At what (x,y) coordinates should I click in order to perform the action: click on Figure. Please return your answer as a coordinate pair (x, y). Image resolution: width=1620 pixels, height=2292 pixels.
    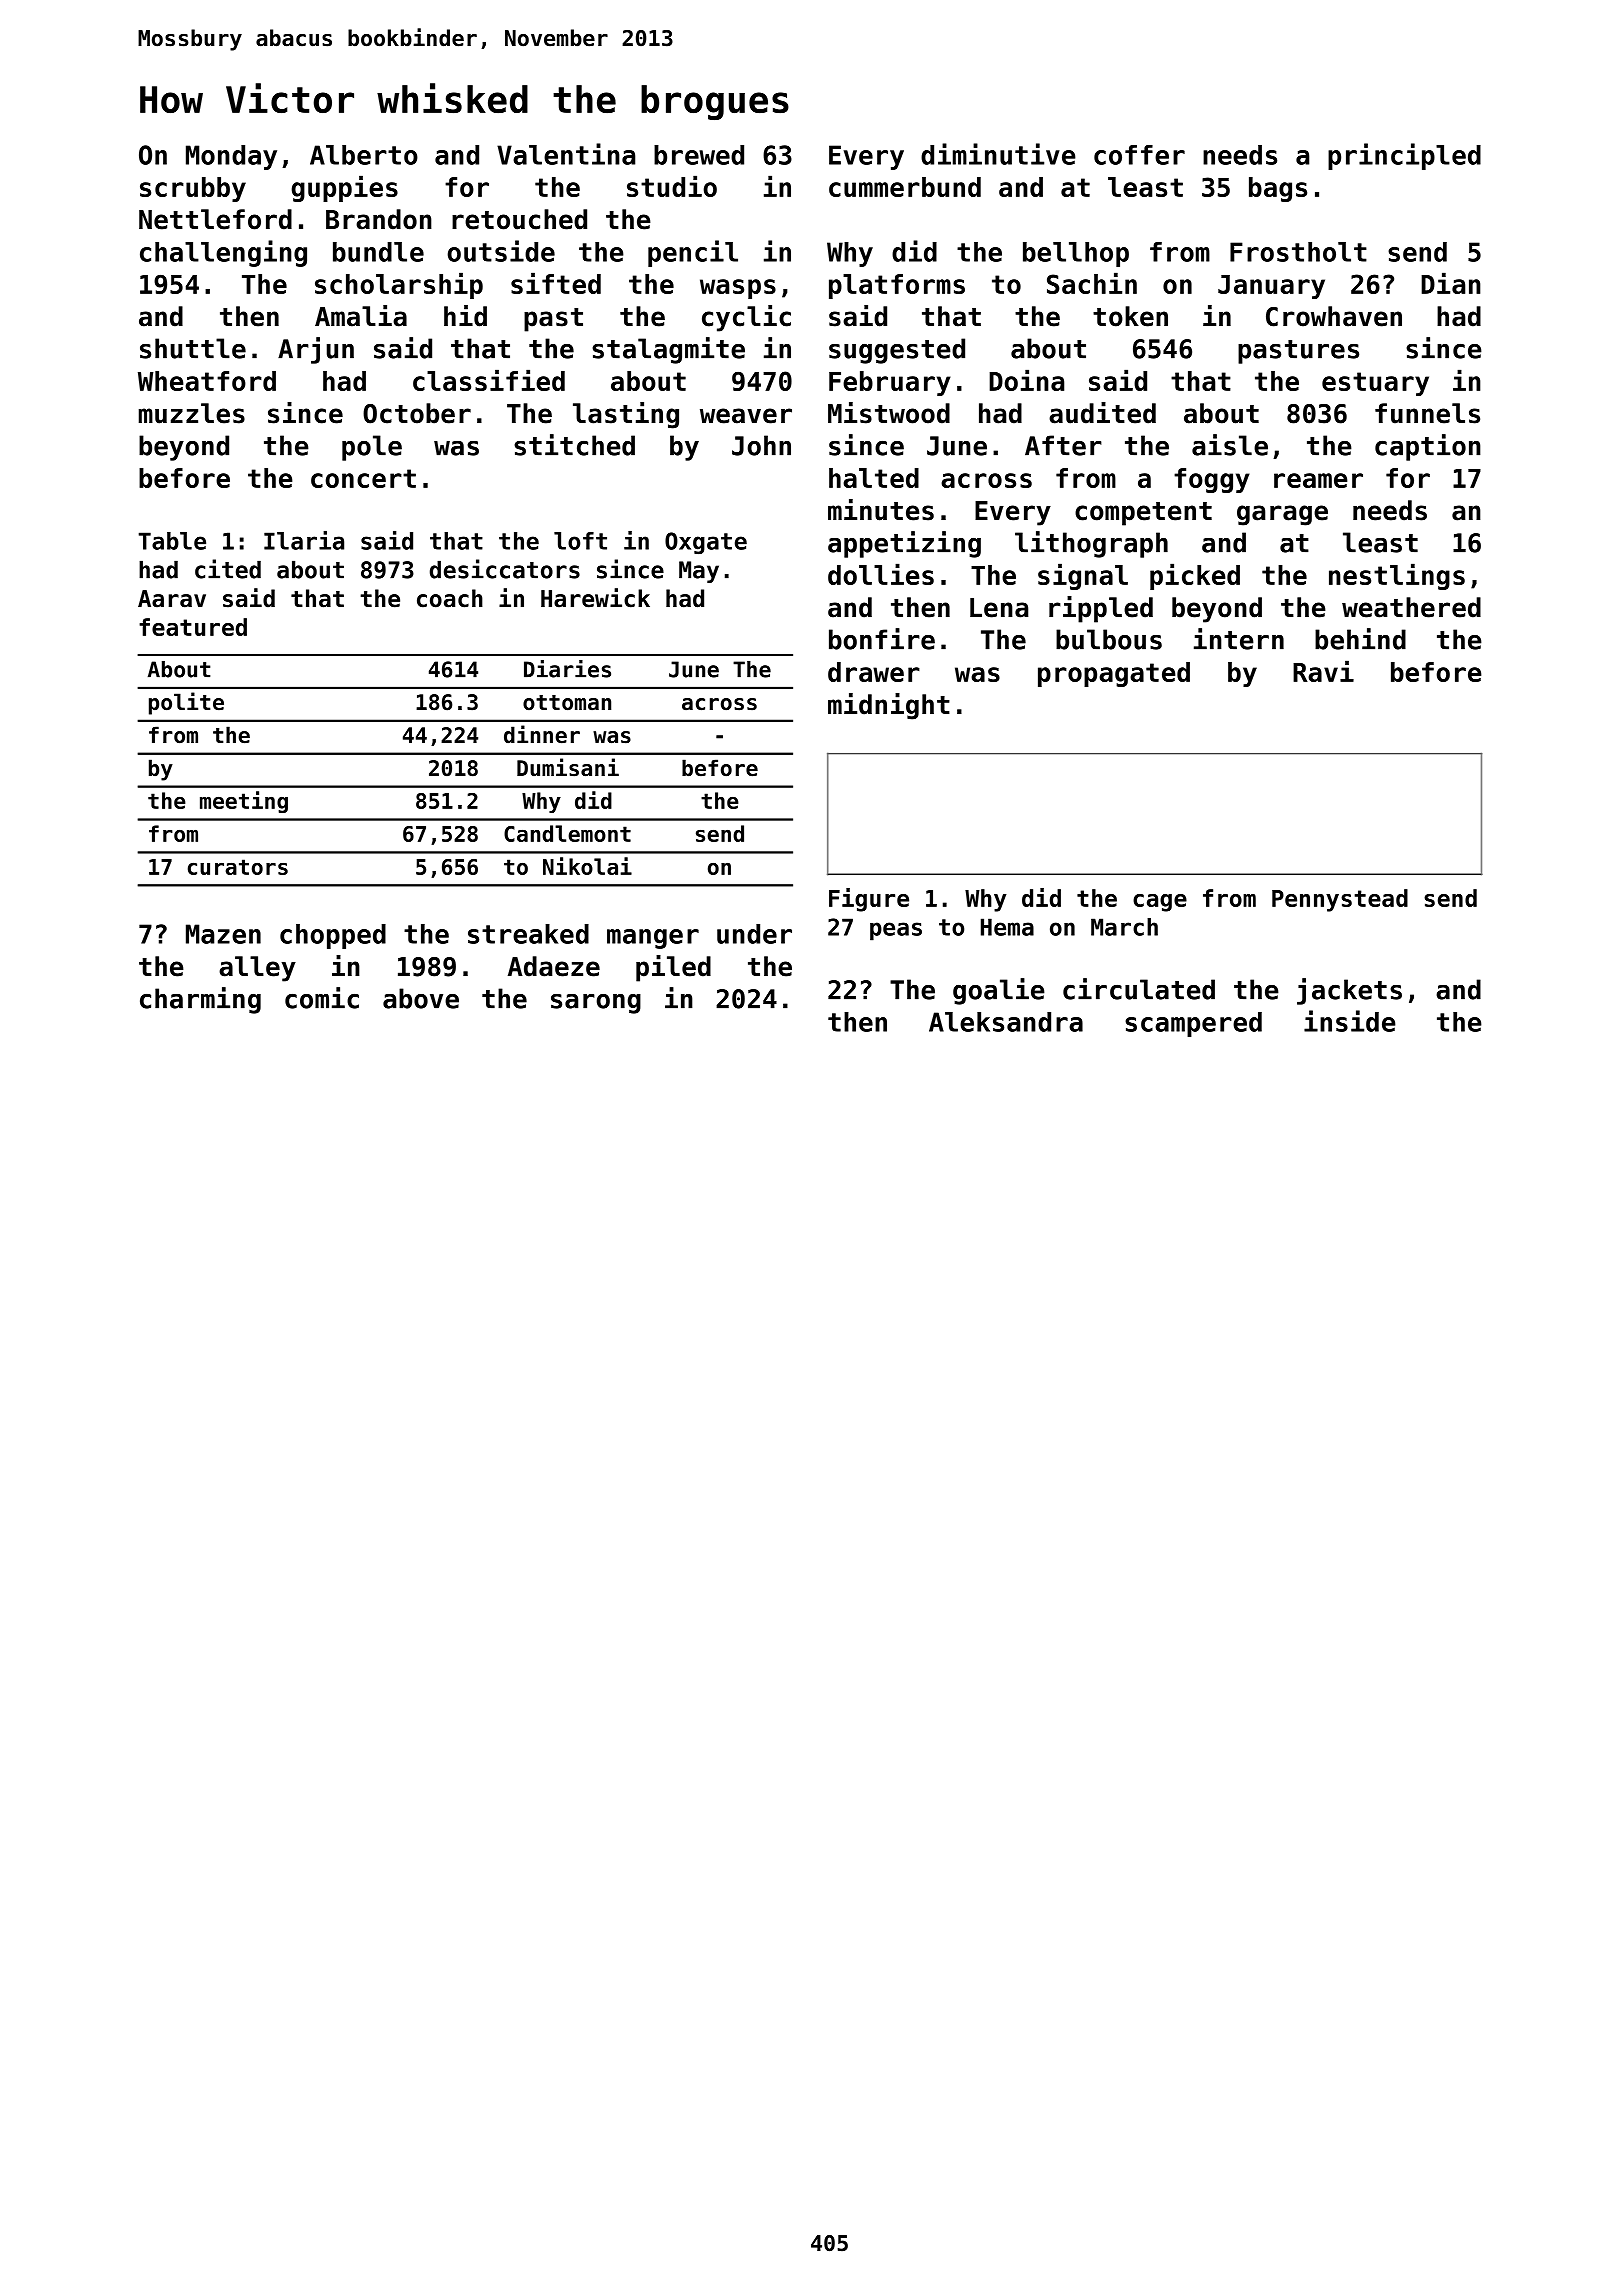
    Looking at the image, I should click on (869, 900).
